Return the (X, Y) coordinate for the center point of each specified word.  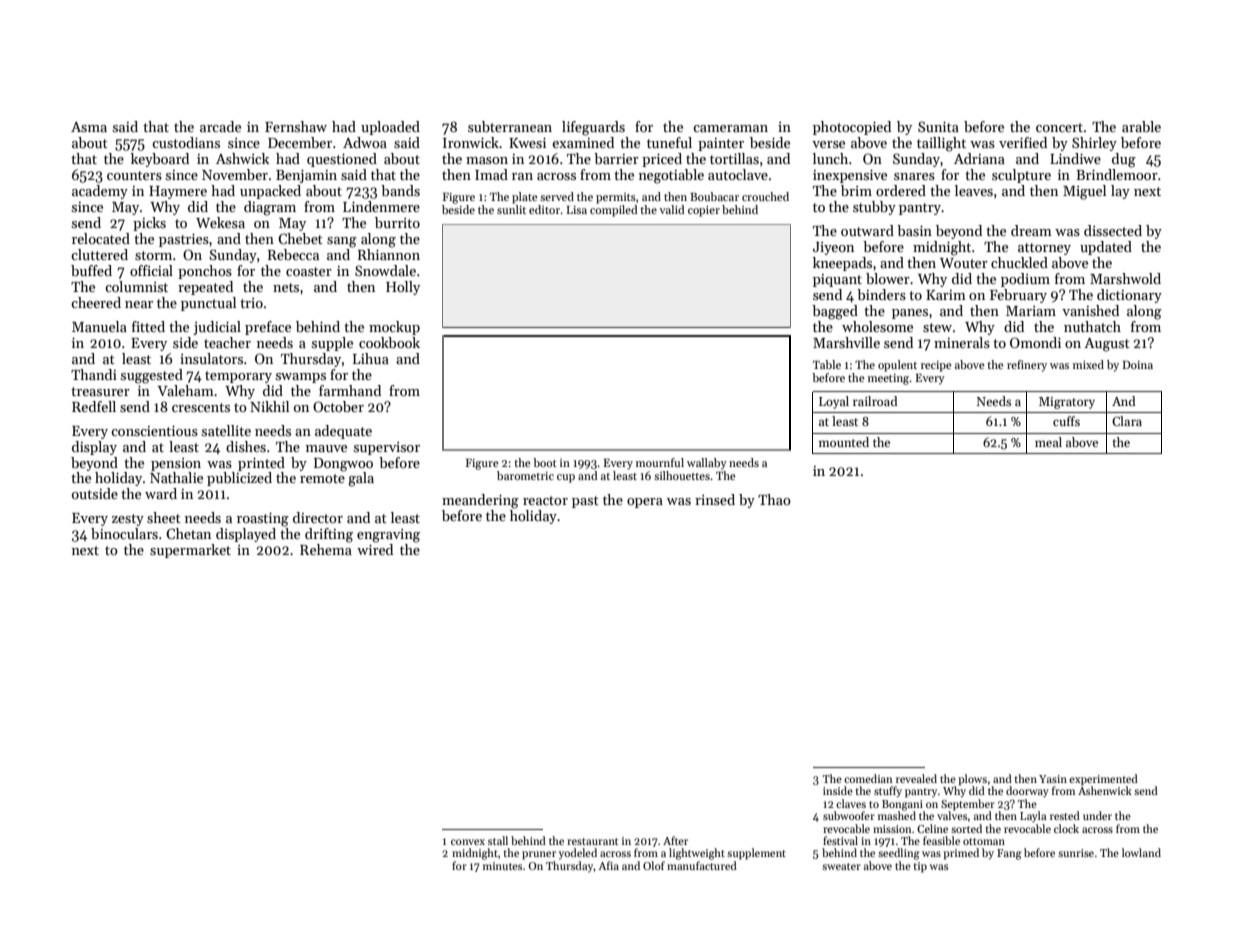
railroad (875, 401)
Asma (89, 127)
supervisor (387, 448)
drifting (329, 535)
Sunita (938, 126)
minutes (502, 866)
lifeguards (593, 128)
